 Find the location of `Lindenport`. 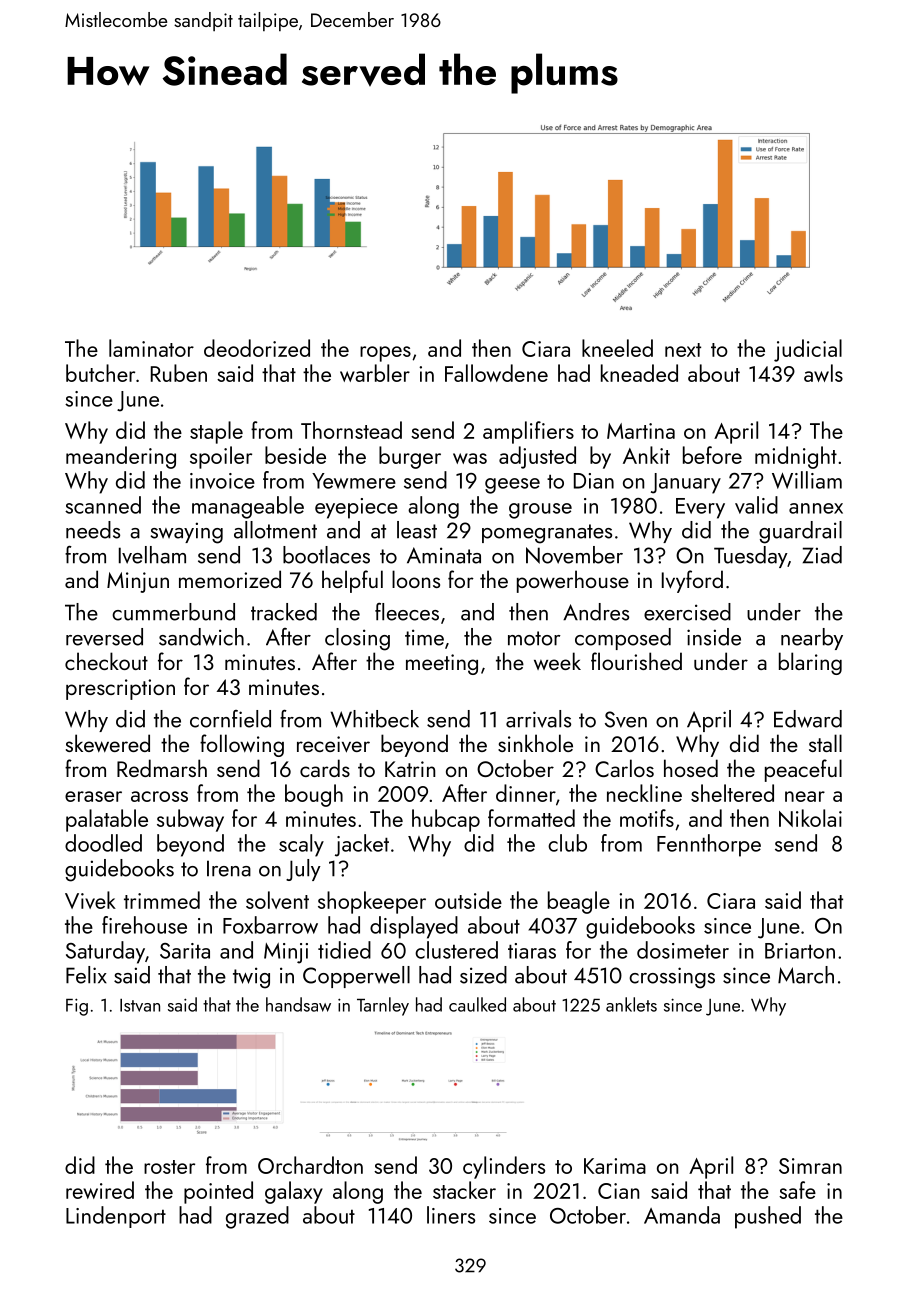

Lindenport is located at coordinates (116, 1217).
